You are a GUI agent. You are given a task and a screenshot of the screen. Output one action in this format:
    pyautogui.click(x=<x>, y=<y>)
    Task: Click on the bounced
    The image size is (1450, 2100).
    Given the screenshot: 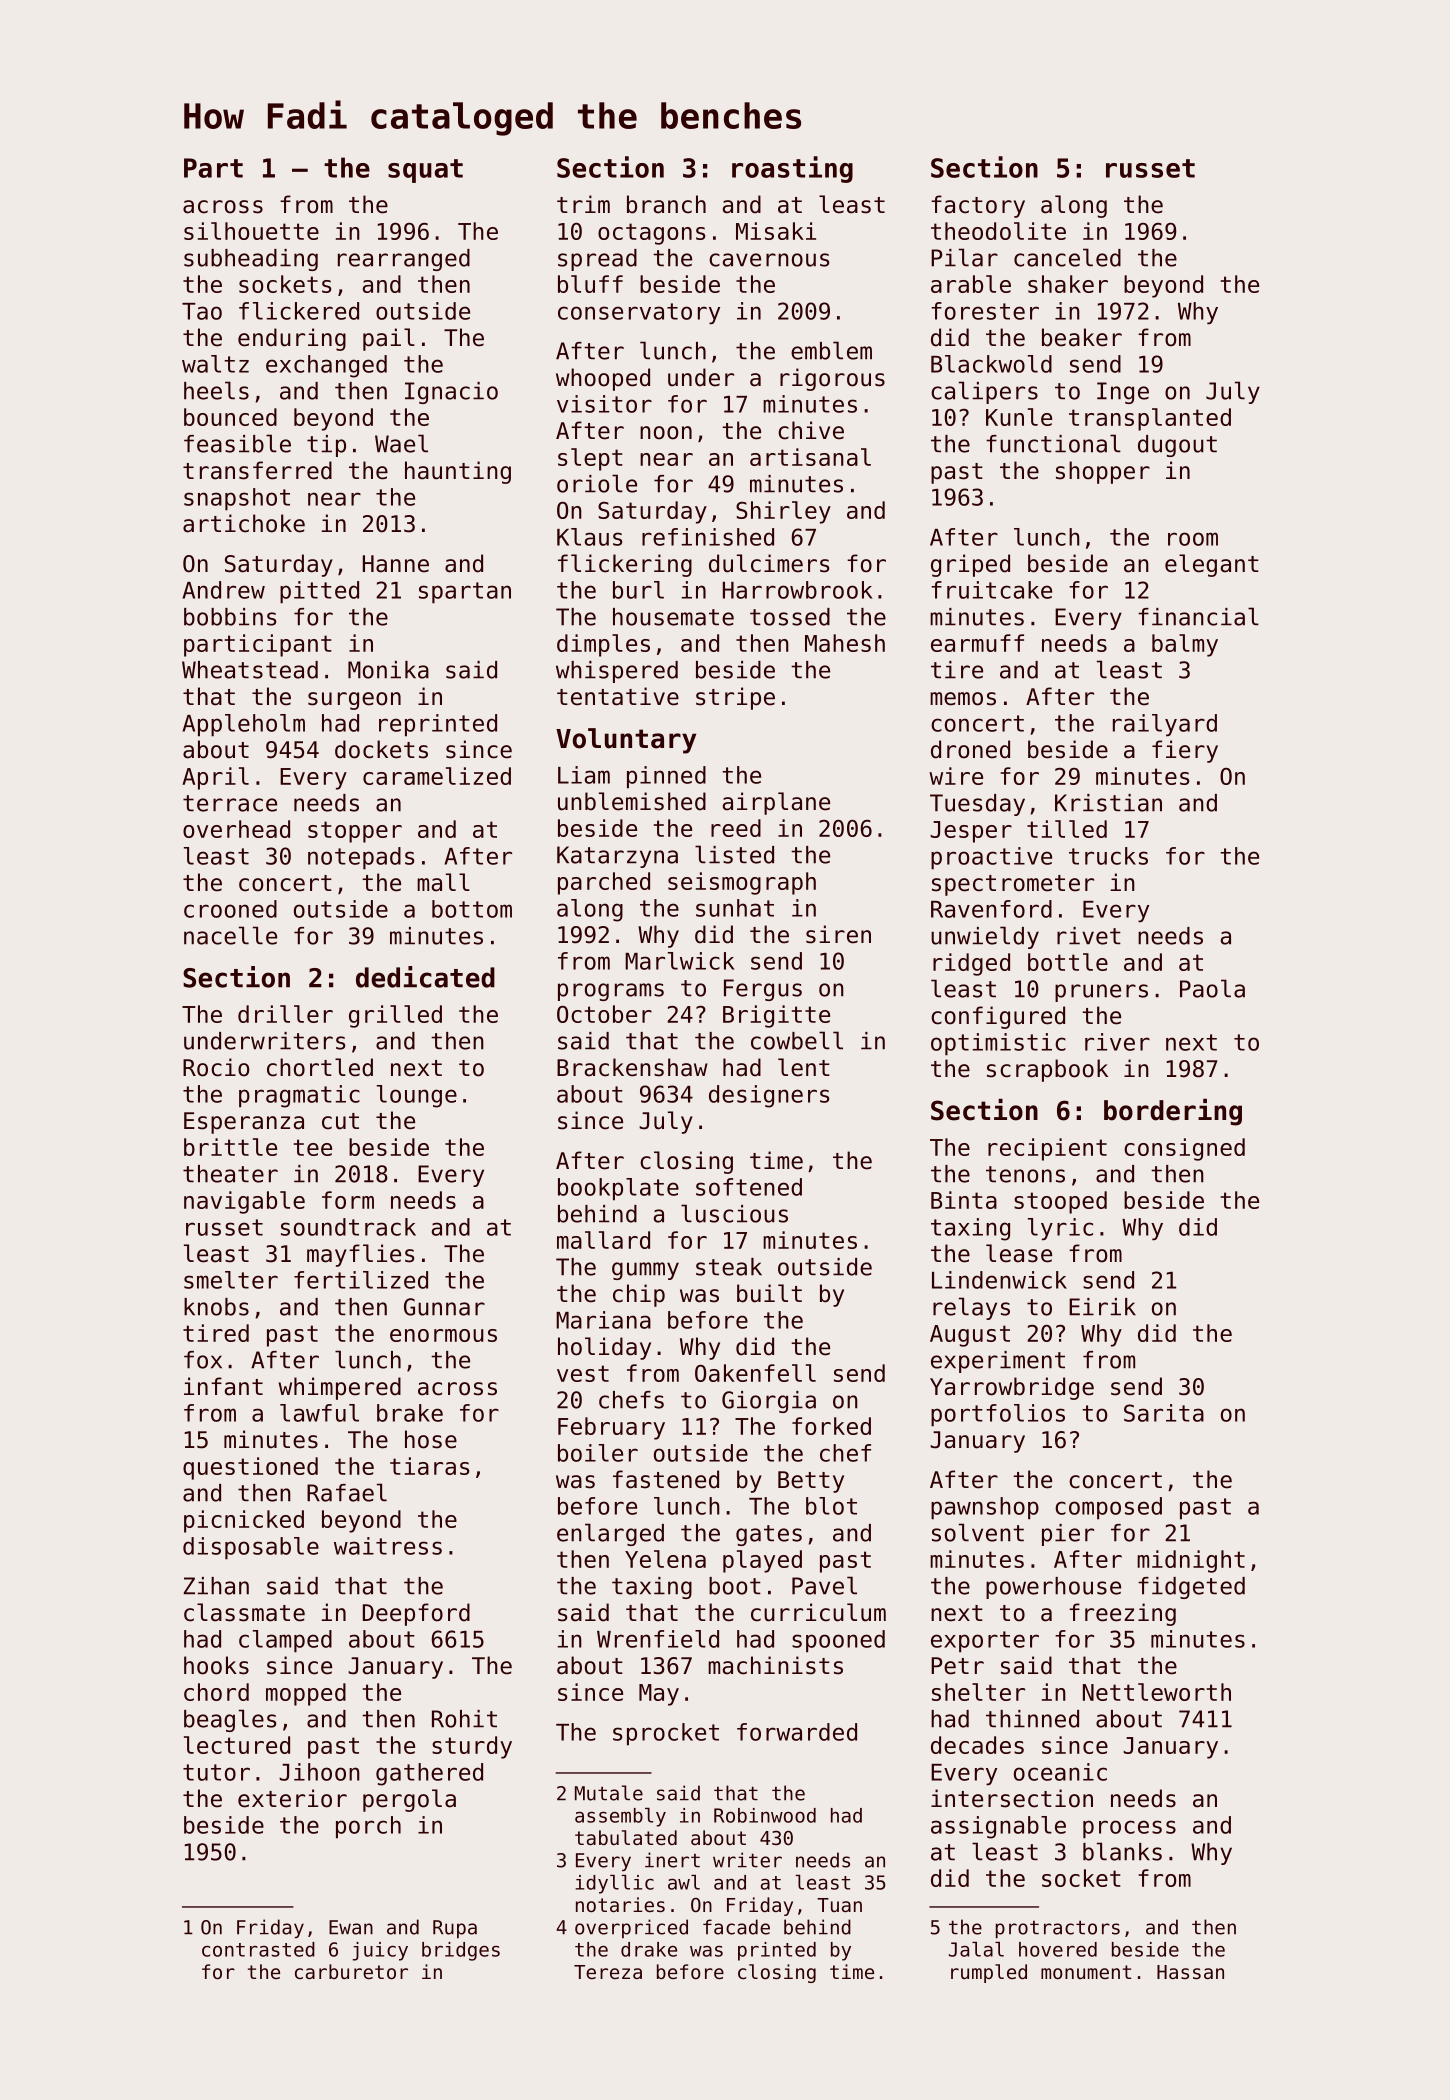 What is the action you would take?
    pyautogui.click(x=230, y=417)
